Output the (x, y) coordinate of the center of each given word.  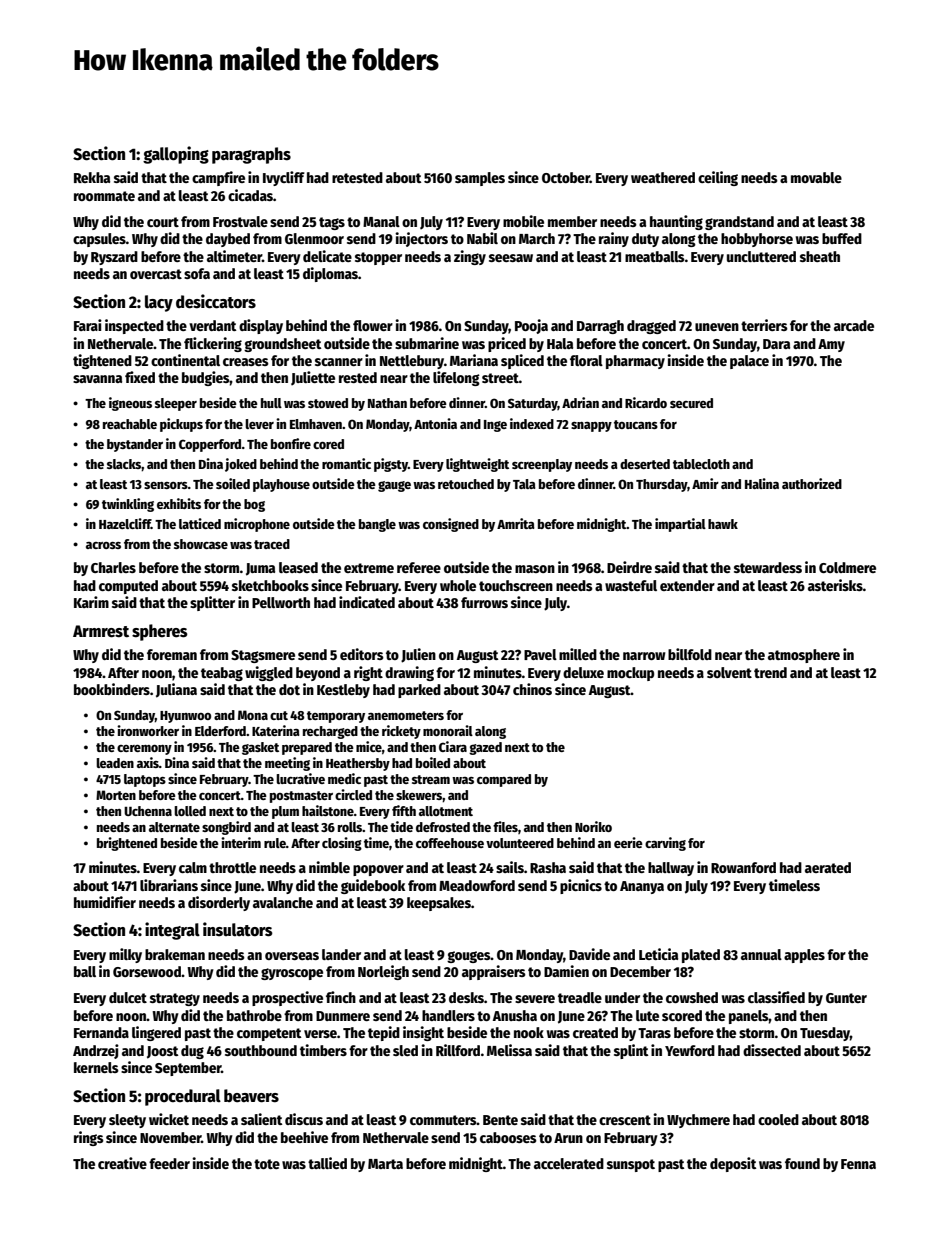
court (163, 222)
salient (261, 1119)
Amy (831, 345)
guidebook (373, 886)
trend (770, 672)
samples (480, 179)
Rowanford (743, 867)
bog (254, 505)
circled (353, 794)
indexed (532, 423)
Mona (253, 715)
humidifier (105, 902)
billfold (690, 654)
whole (458, 585)
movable (816, 177)
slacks (124, 464)
